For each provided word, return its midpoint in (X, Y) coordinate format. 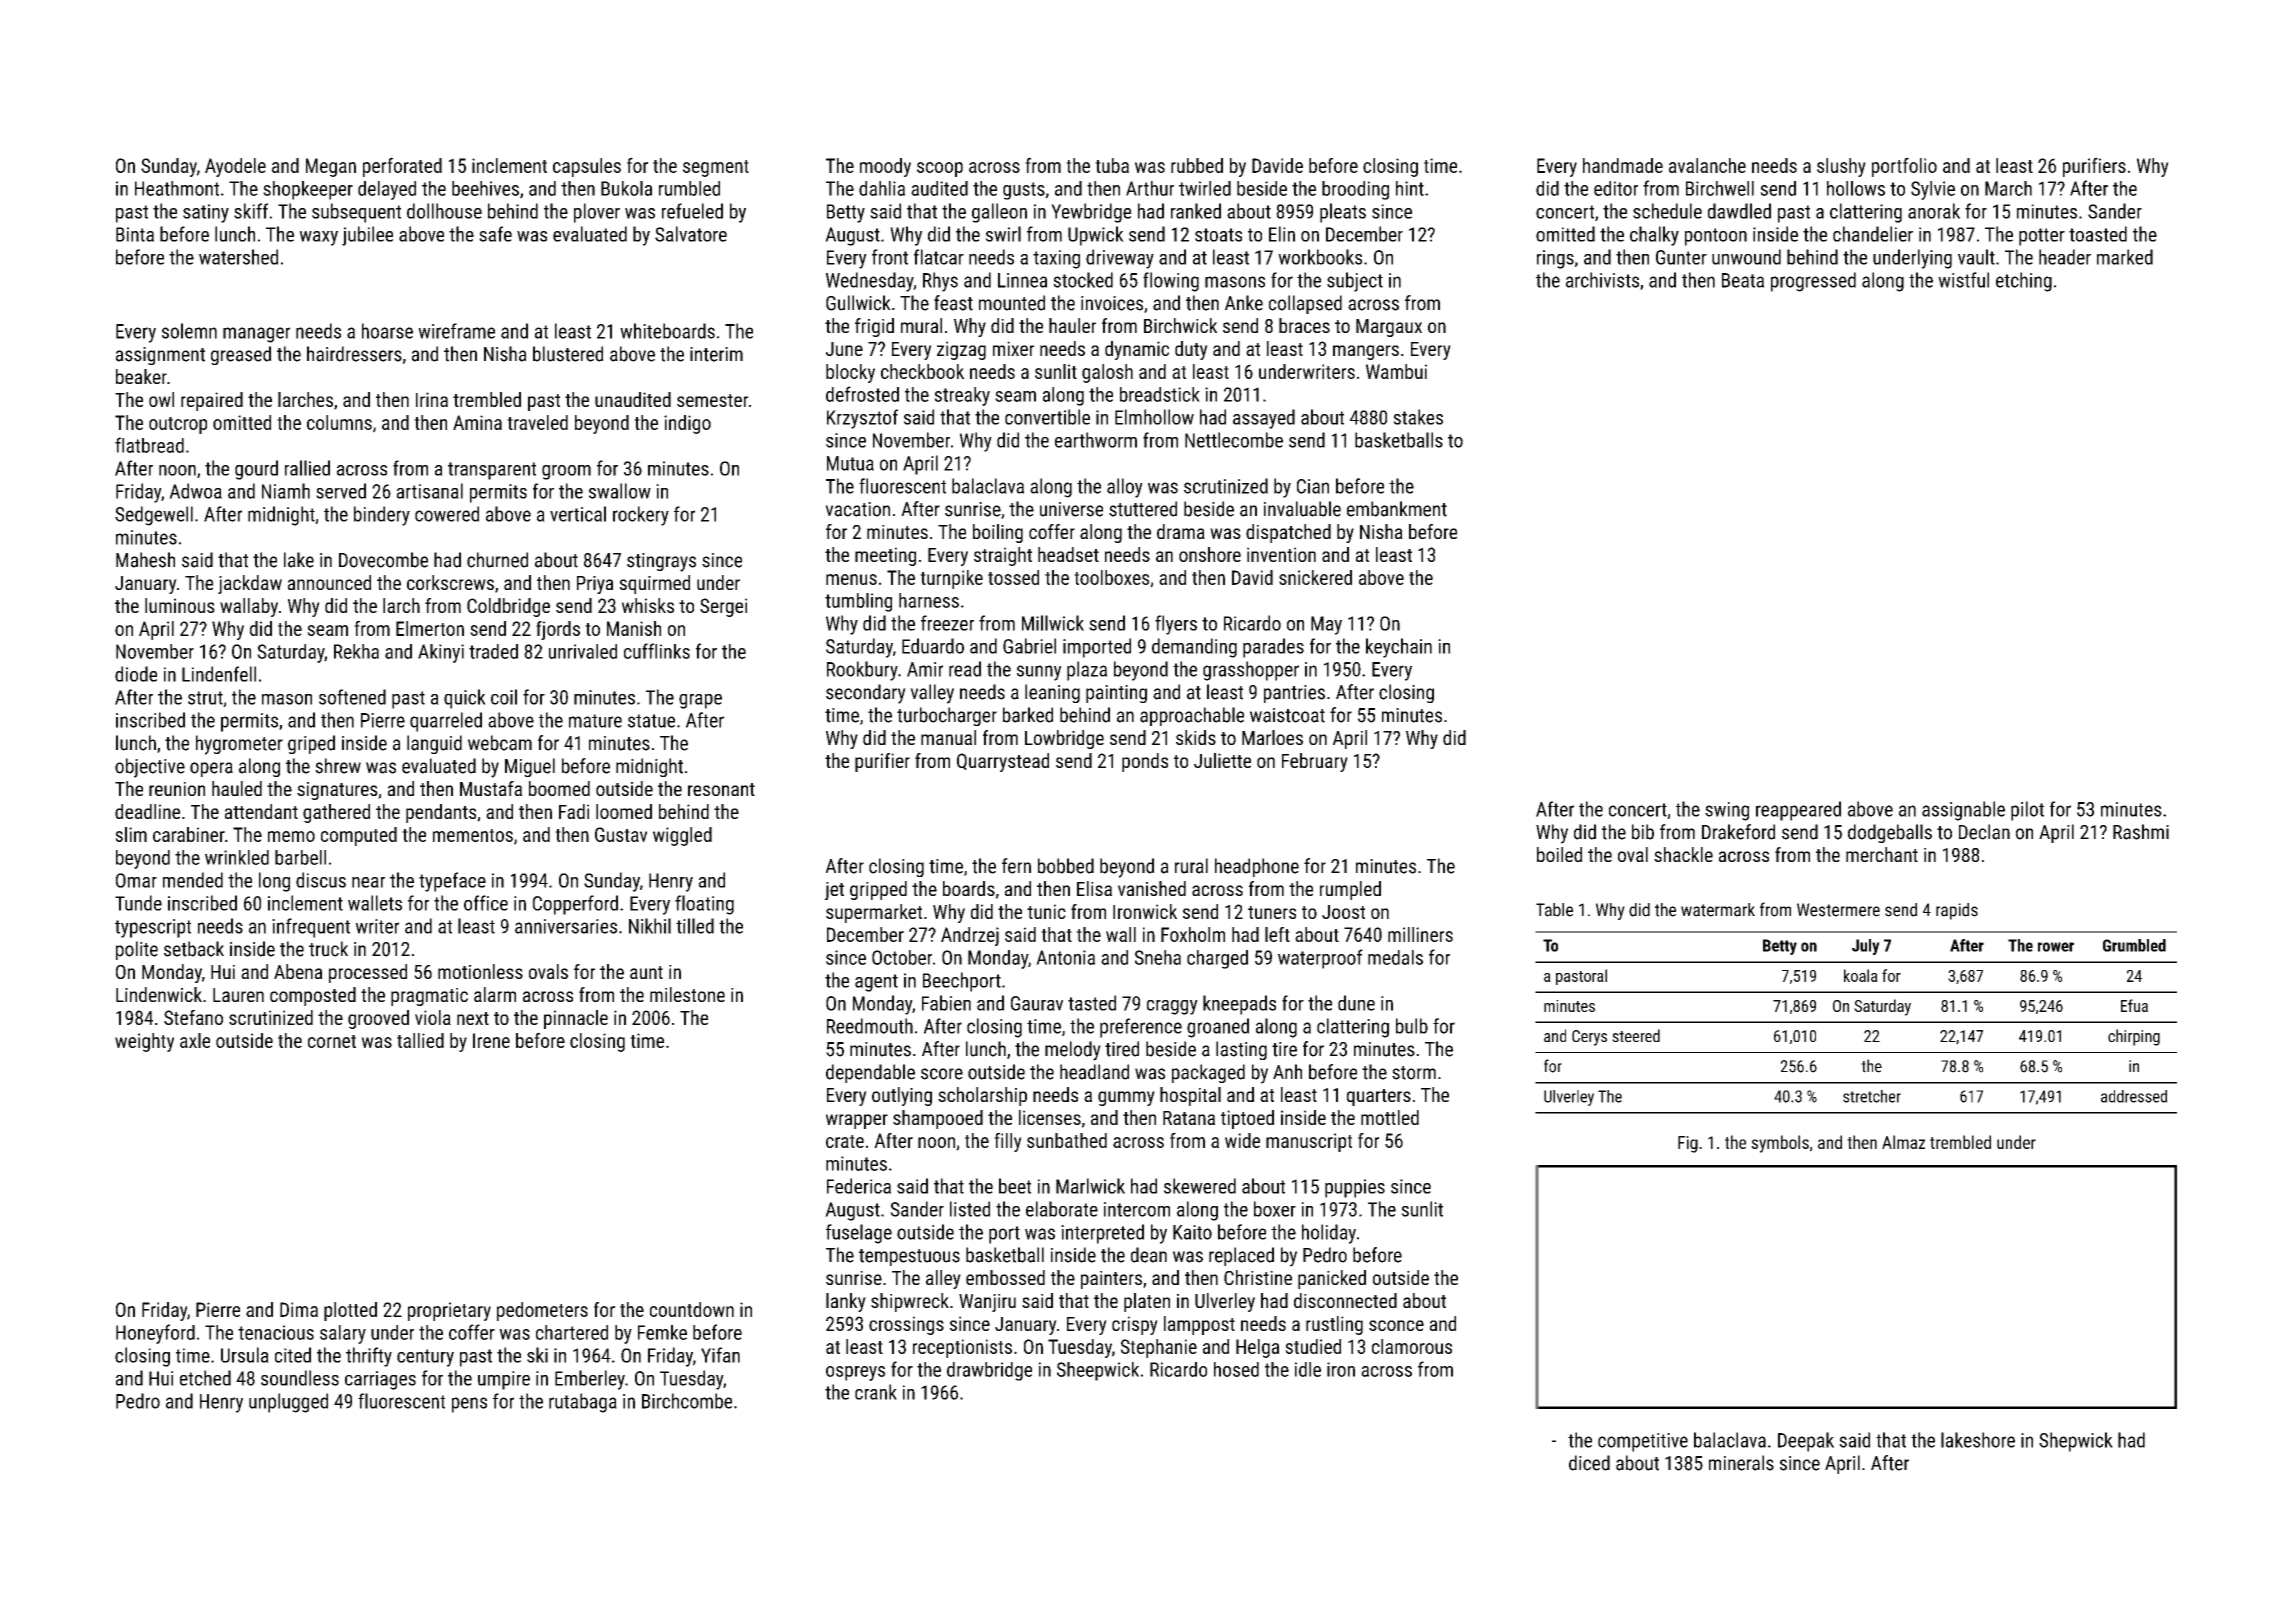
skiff (251, 211)
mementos (473, 835)
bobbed (1066, 866)
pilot (2027, 811)
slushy (1841, 167)
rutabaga (583, 1403)
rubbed (1197, 165)
